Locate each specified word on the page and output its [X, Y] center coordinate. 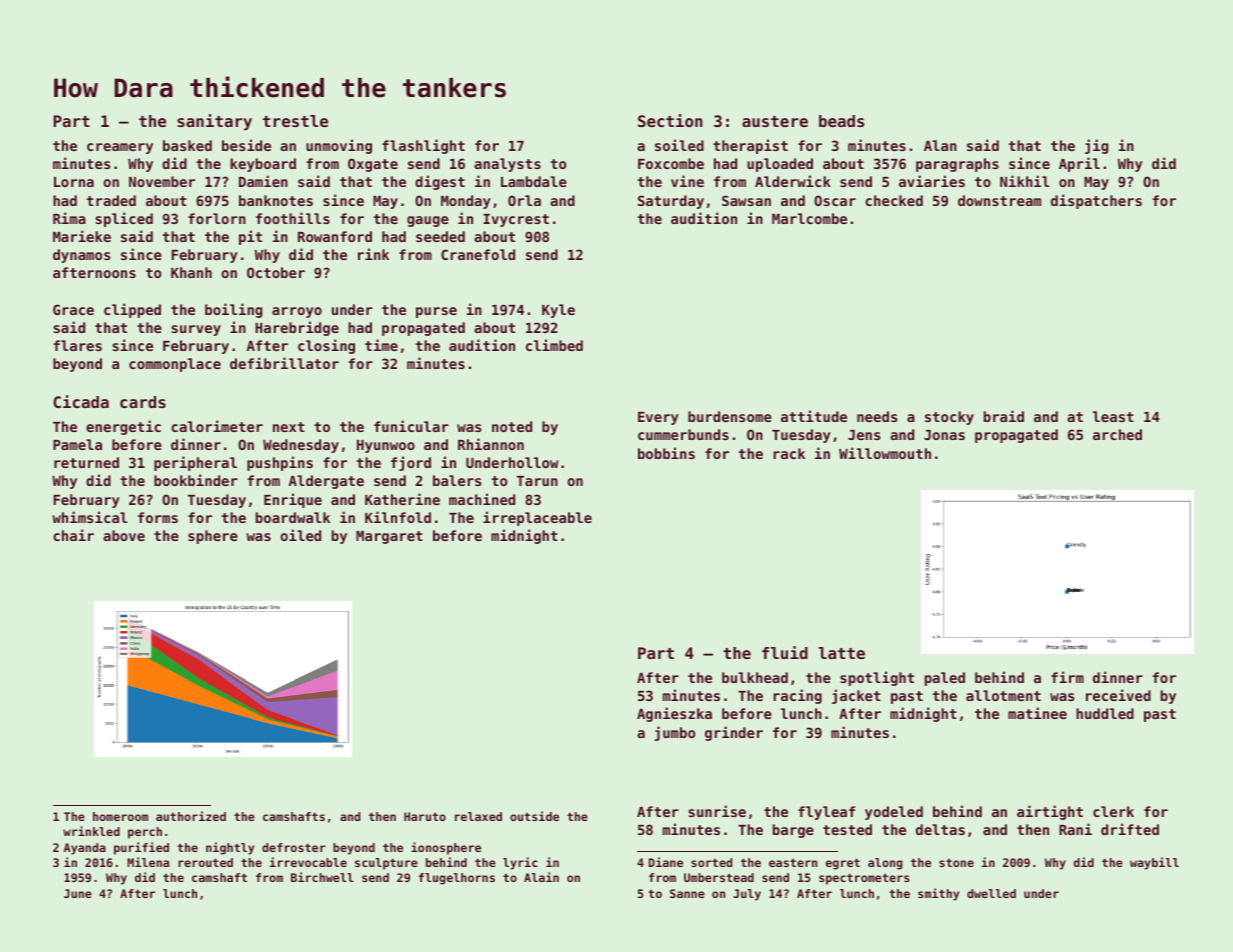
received [1118, 695]
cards [143, 402]
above [124, 535]
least [1113, 416]
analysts [507, 165]
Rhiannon [491, 444]
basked [187, 145]
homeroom [120, 816]
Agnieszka [674, 714]
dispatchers [1096, 201]
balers [457, 480]
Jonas [944, 435]
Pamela [77, 444]
